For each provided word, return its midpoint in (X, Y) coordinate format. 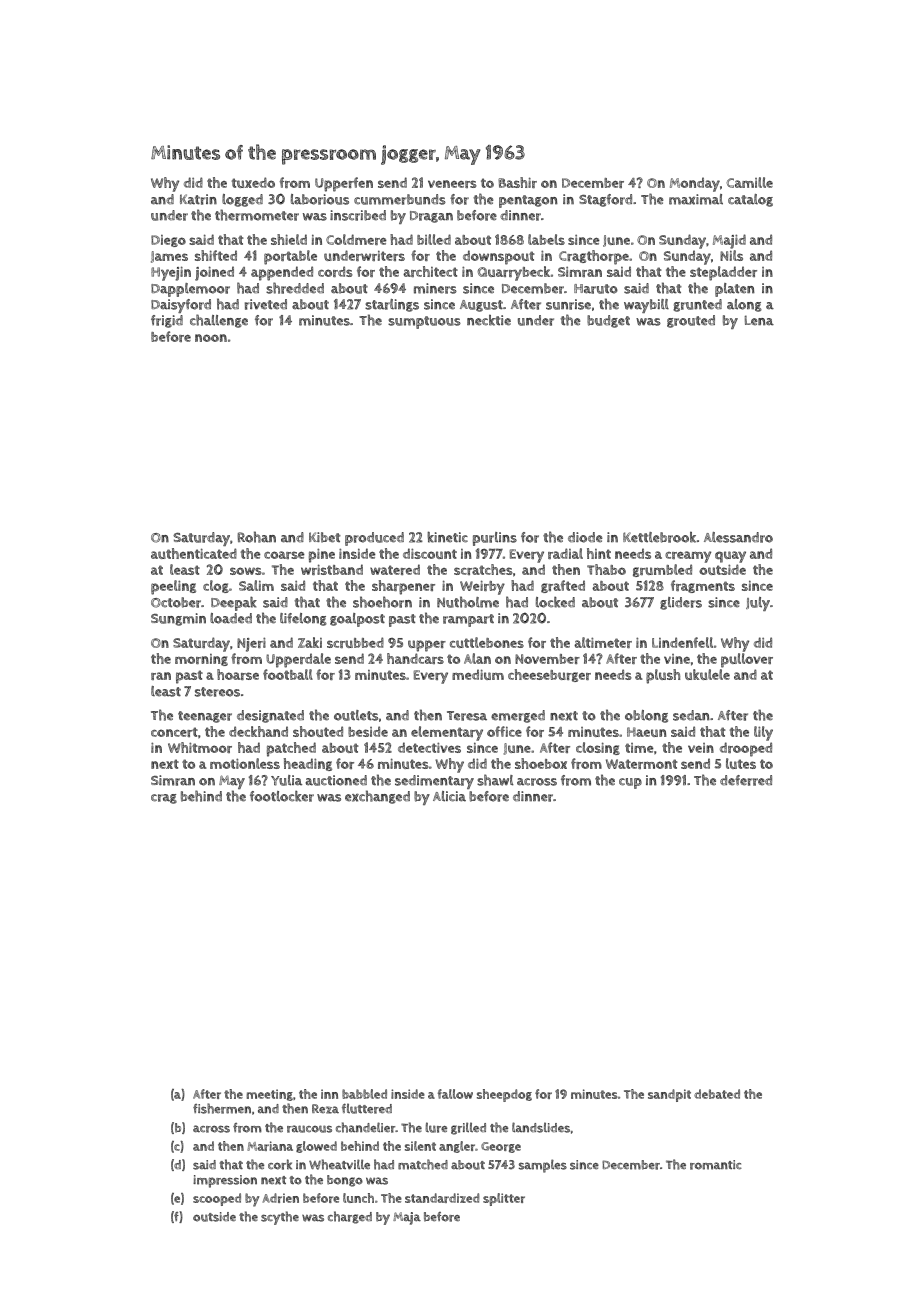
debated (717, 1094)
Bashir (517, 182)
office (504, 731)
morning (201, 660)
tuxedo (253, 182)
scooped (217, 1199)
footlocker (282, 796)
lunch (358, 1198)
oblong (646, 716)
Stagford (605, 200)
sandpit (669, 1095)
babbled (364, 1094)
